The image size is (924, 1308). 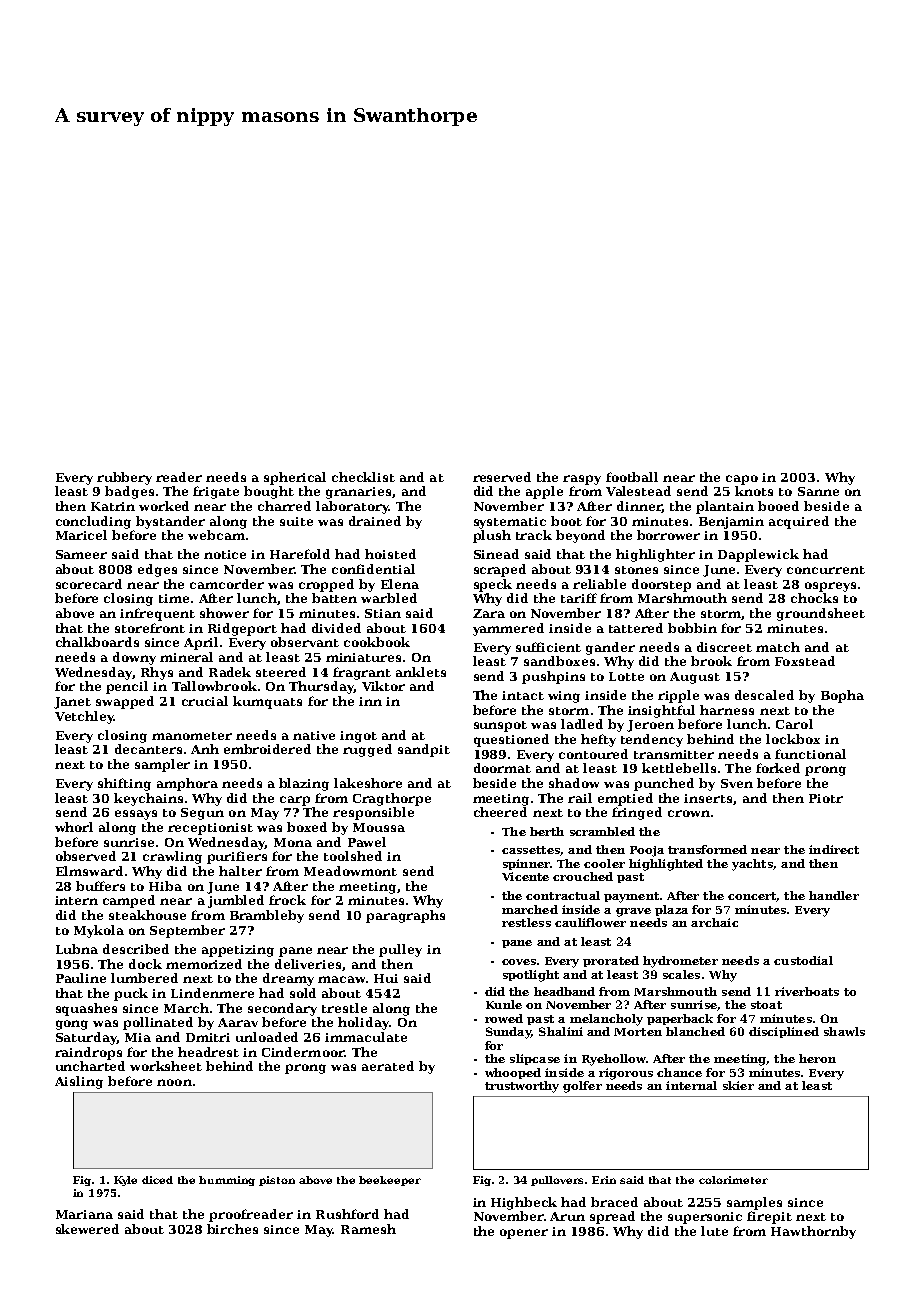 I want to click on birches, so click(x=232, y=1229).
